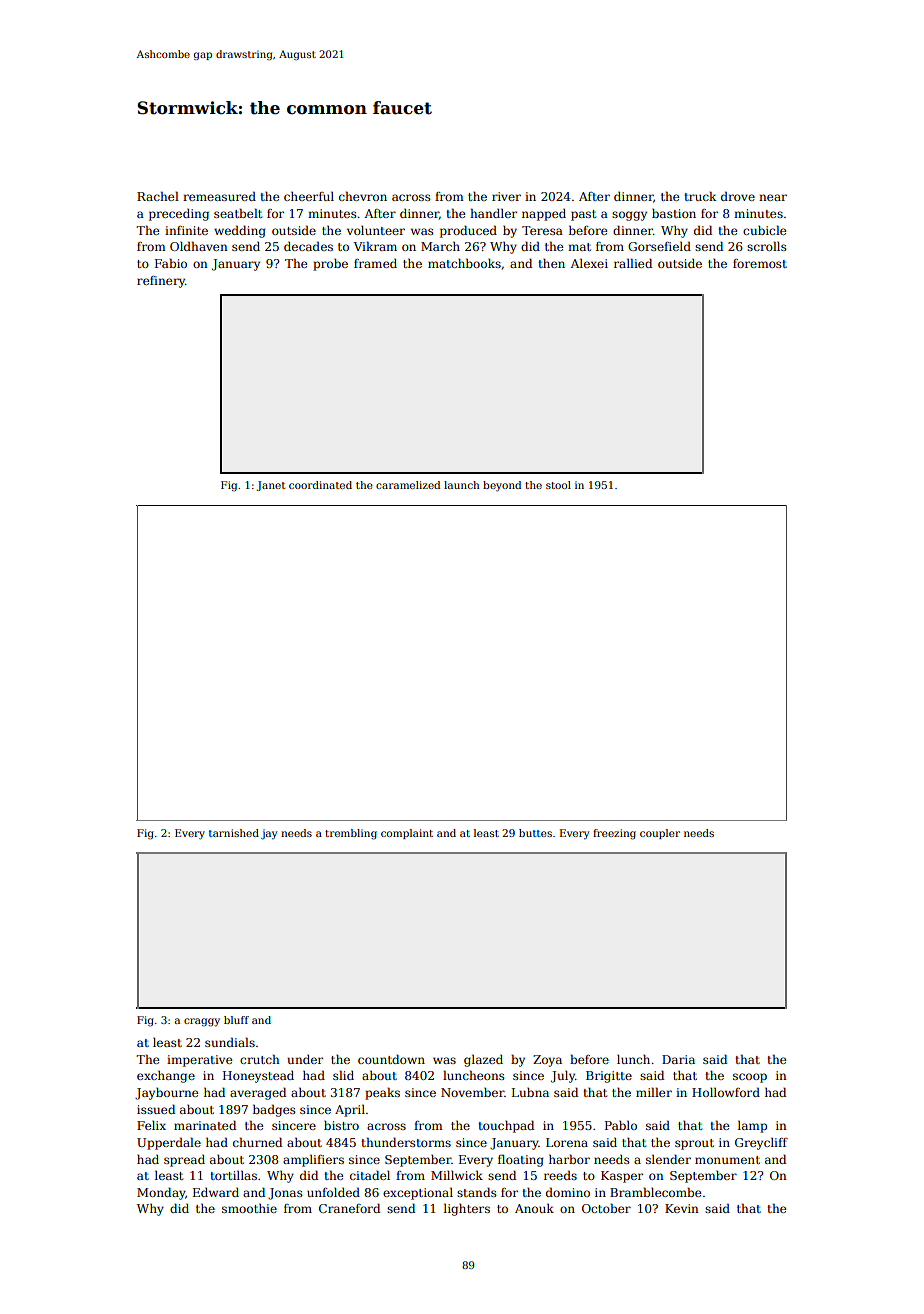 The height and width of the screenshot is (1314, 924). I want to click on countdown, so click(391, 1059).
